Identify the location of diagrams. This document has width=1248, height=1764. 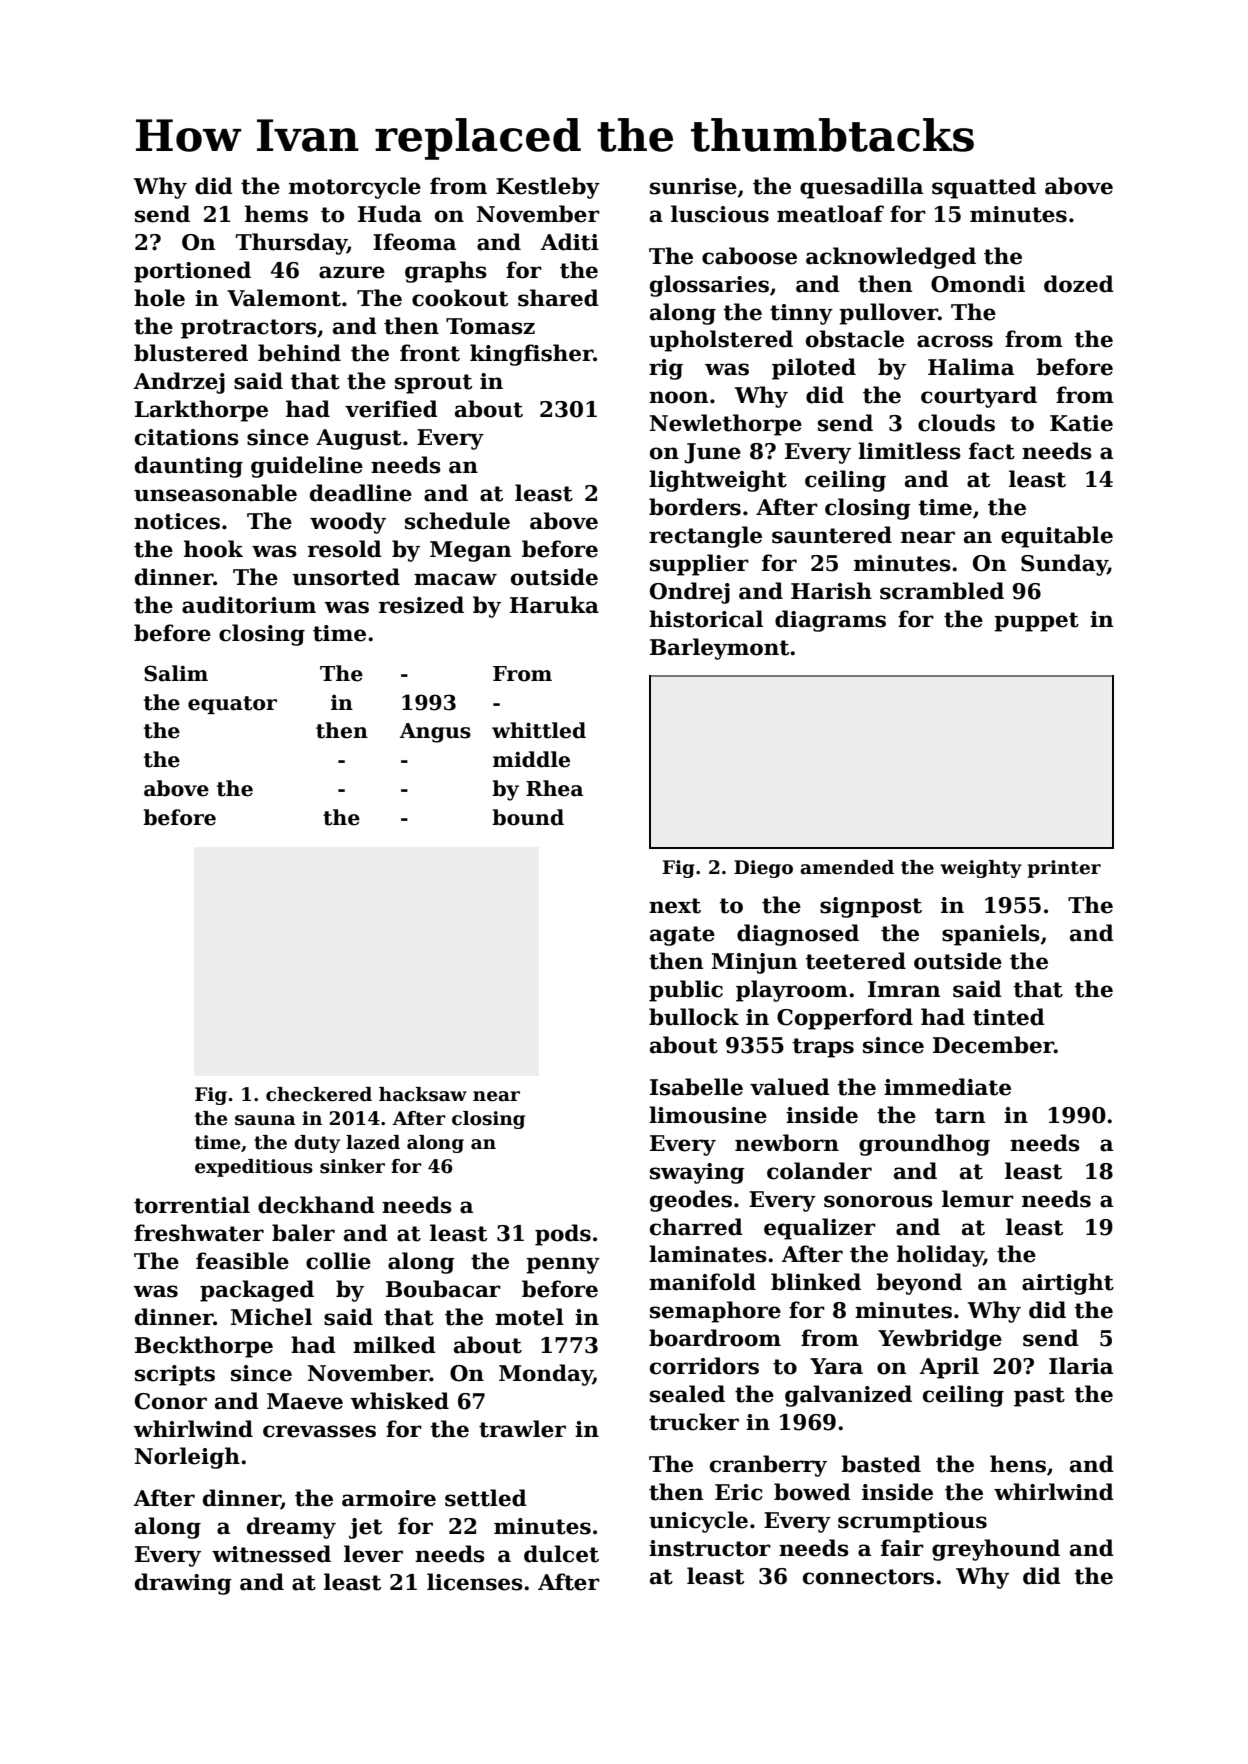
(830, 621).
